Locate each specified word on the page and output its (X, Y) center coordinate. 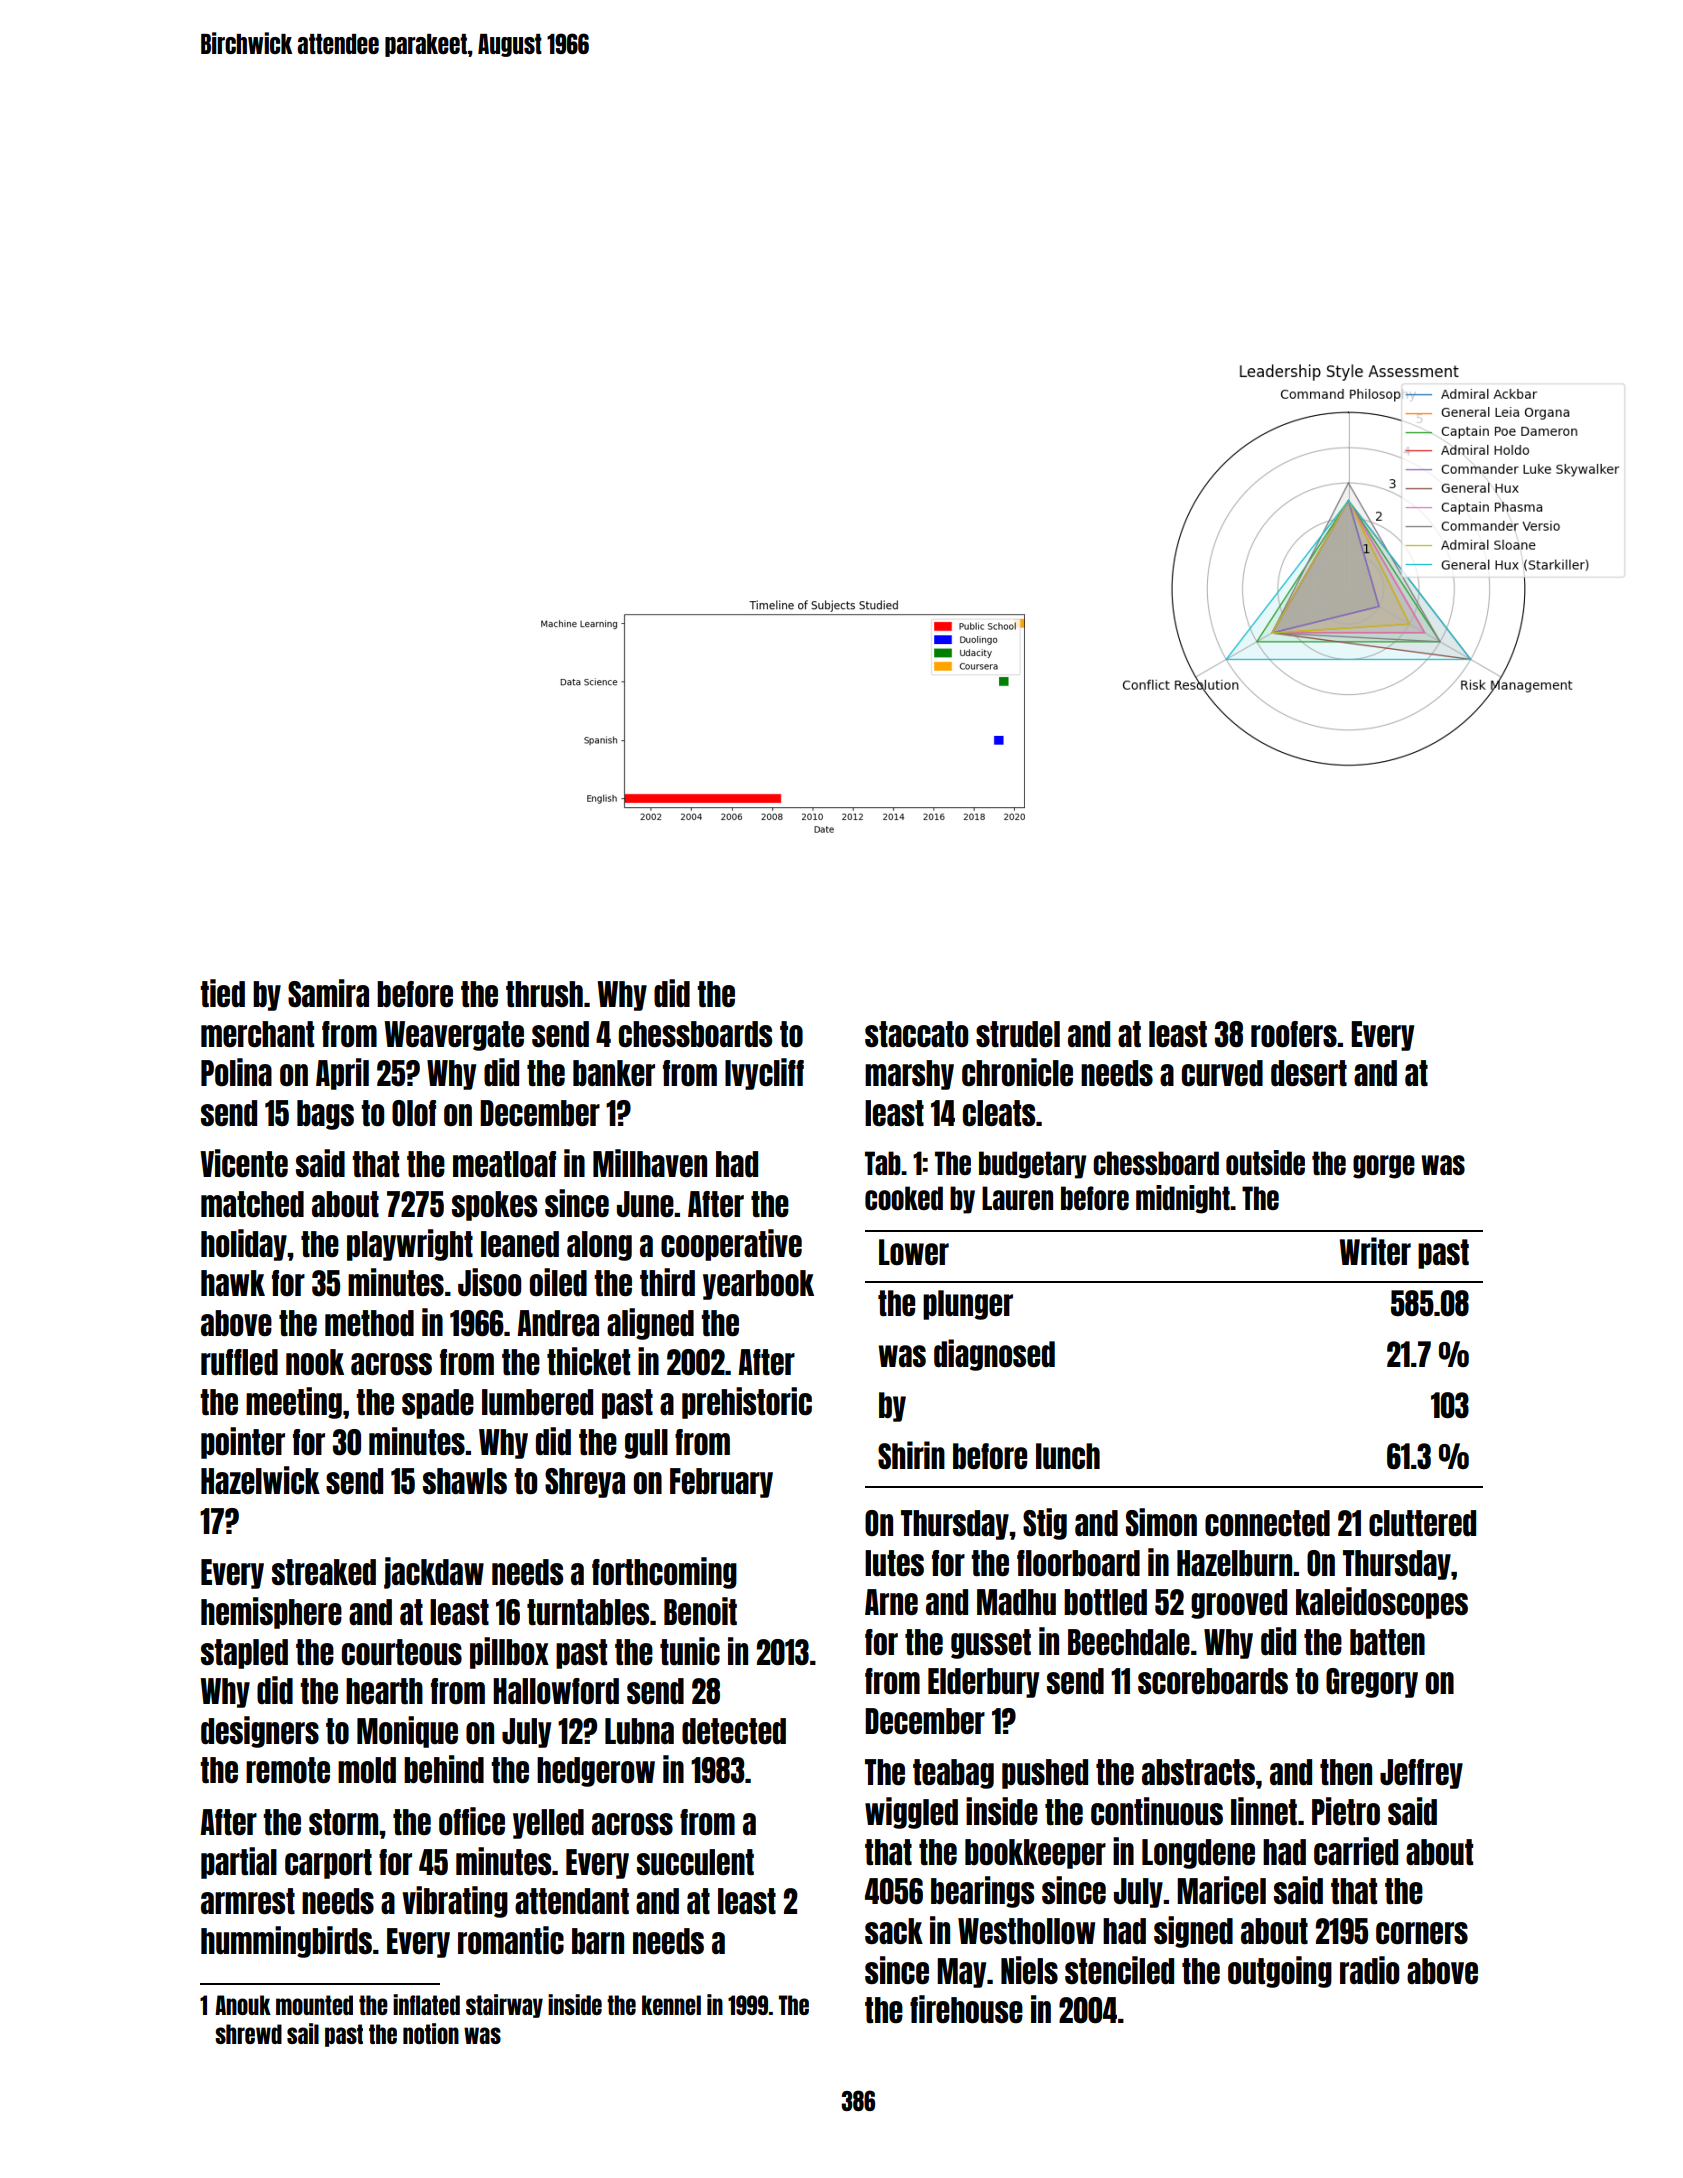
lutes (894, 1563)
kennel (671, 2005)
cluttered (1422, 1523)
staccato (916, 1034)
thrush (544, 994)
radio (1369, 1970)
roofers (1294, 1034)
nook (315, 1362)
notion (431, 2033)
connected (1267, 1523)
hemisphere (271, 1613)
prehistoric (747, 1403)
